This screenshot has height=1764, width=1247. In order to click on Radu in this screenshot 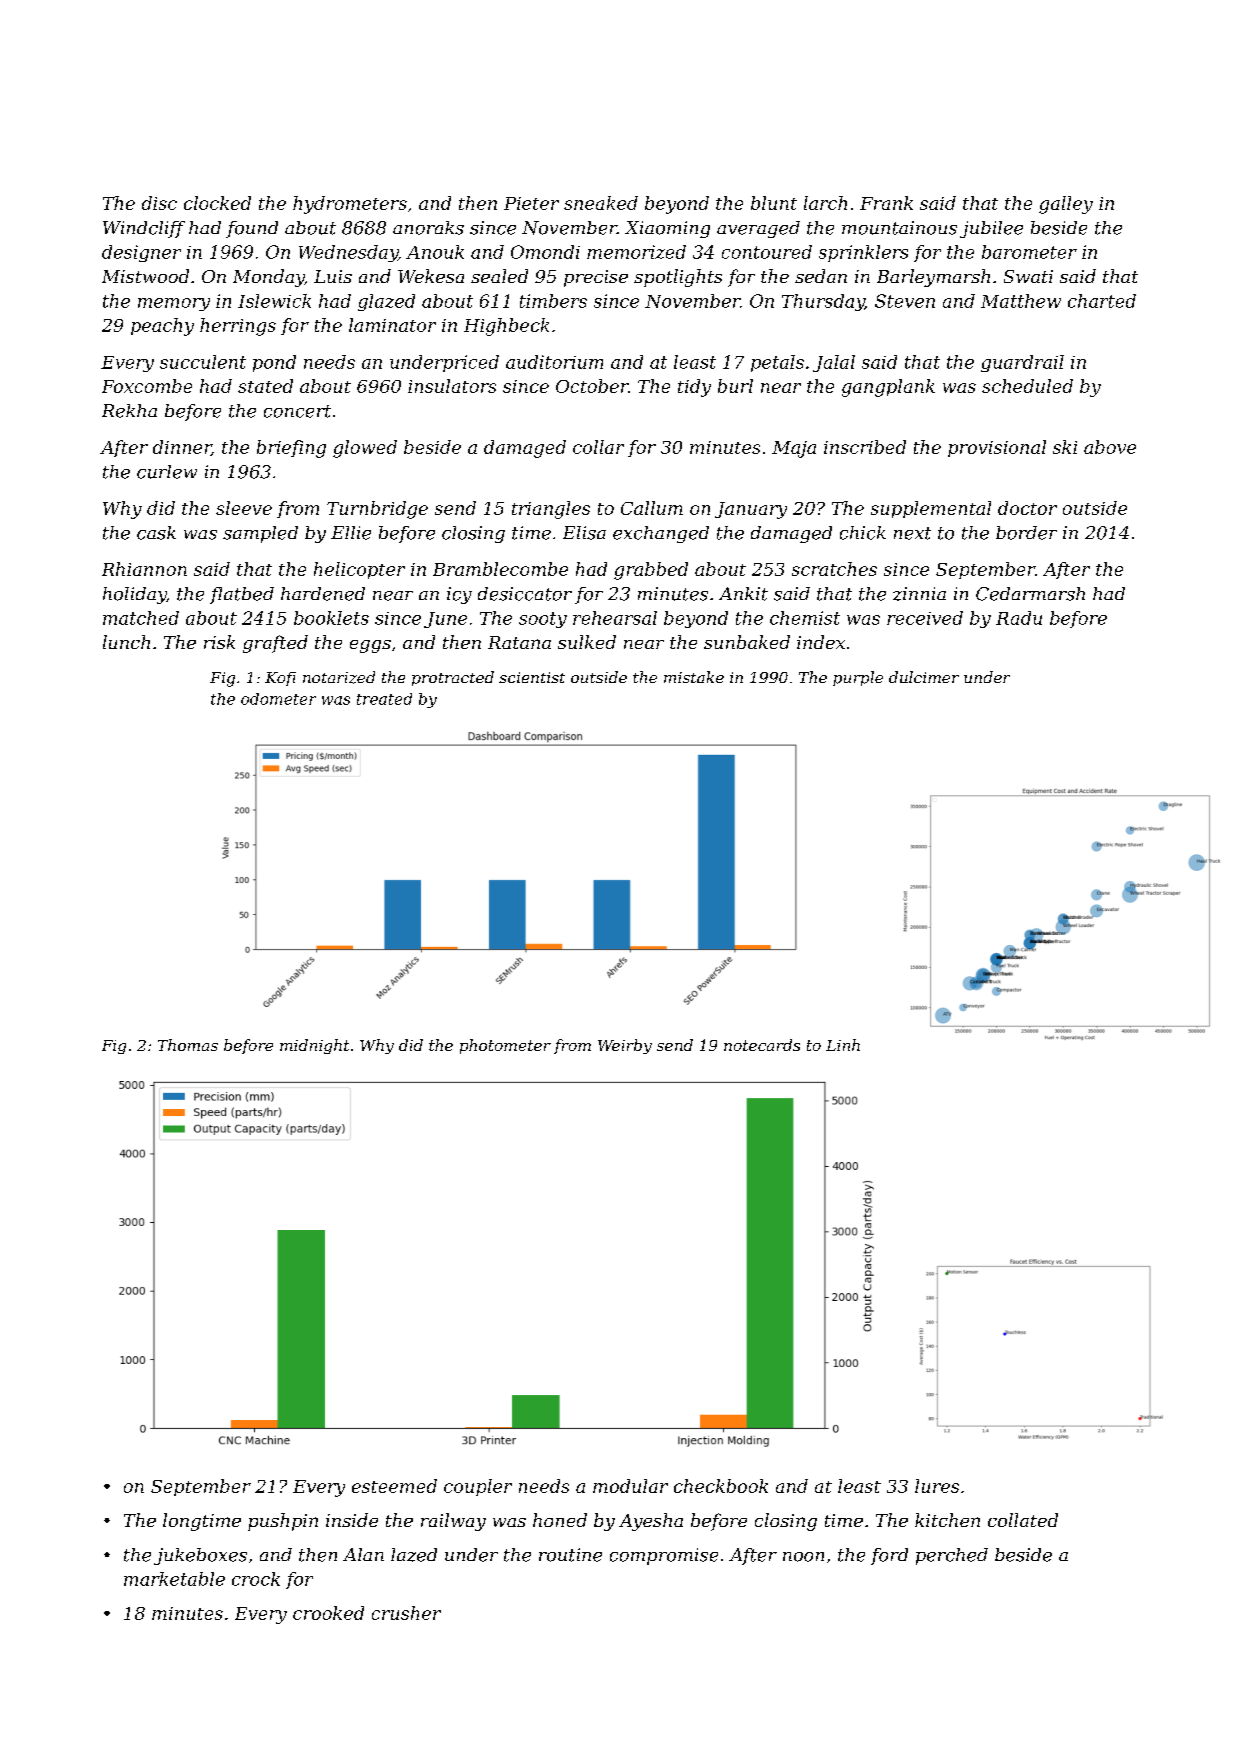, I will do `click(1019, 618)`.
